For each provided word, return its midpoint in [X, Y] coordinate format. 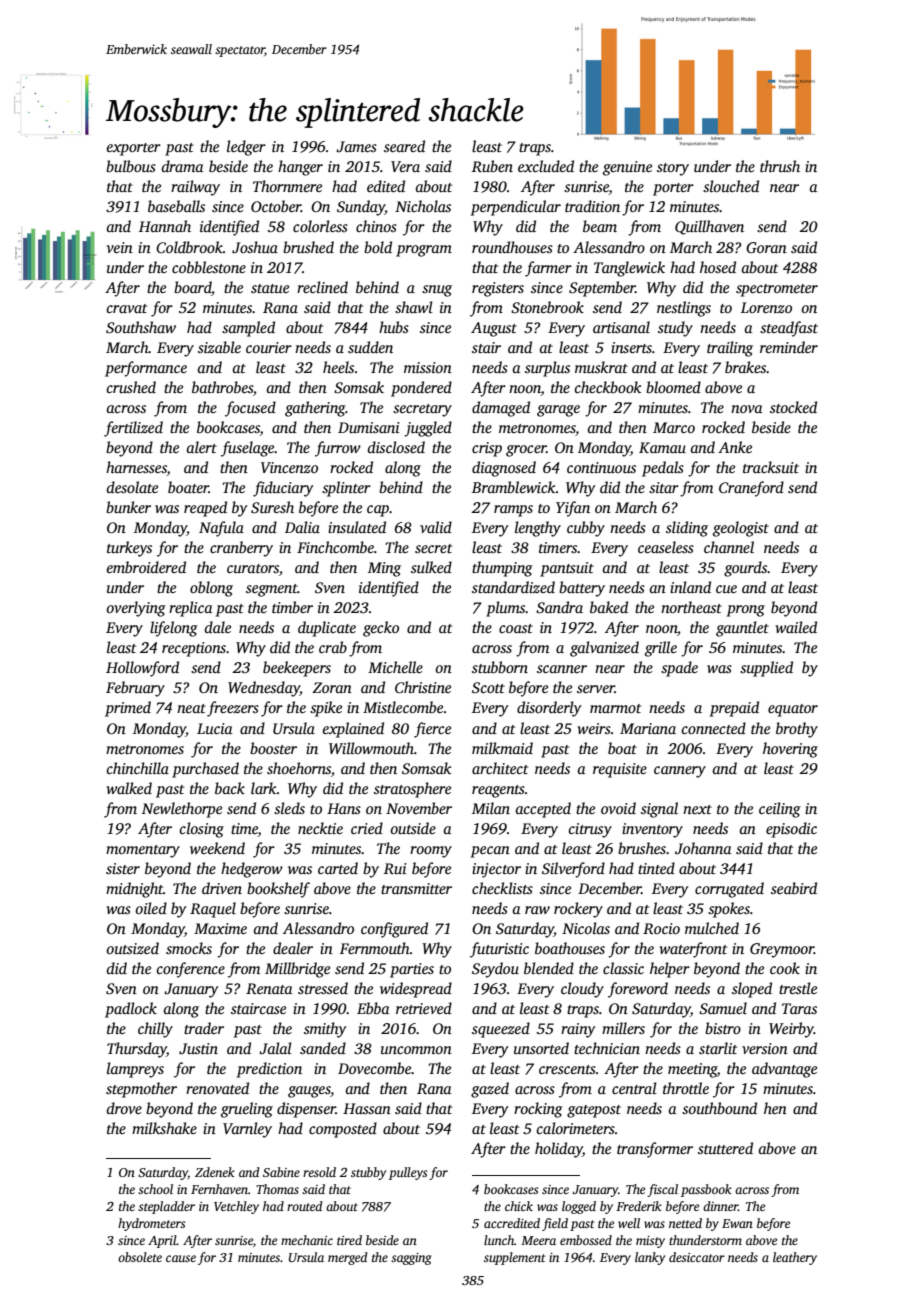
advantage [784, 1070]
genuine [627, 168]
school [155, 1189]
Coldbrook [189, 247]
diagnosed [504, 469]
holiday [559, 1150]
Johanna [703, 848]
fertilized [133, 429]
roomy [431, 852]
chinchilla [137, 768]
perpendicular [516, 208]
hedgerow [252, 870]
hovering [790, 750]
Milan [491, 808]
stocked [793, 407]
